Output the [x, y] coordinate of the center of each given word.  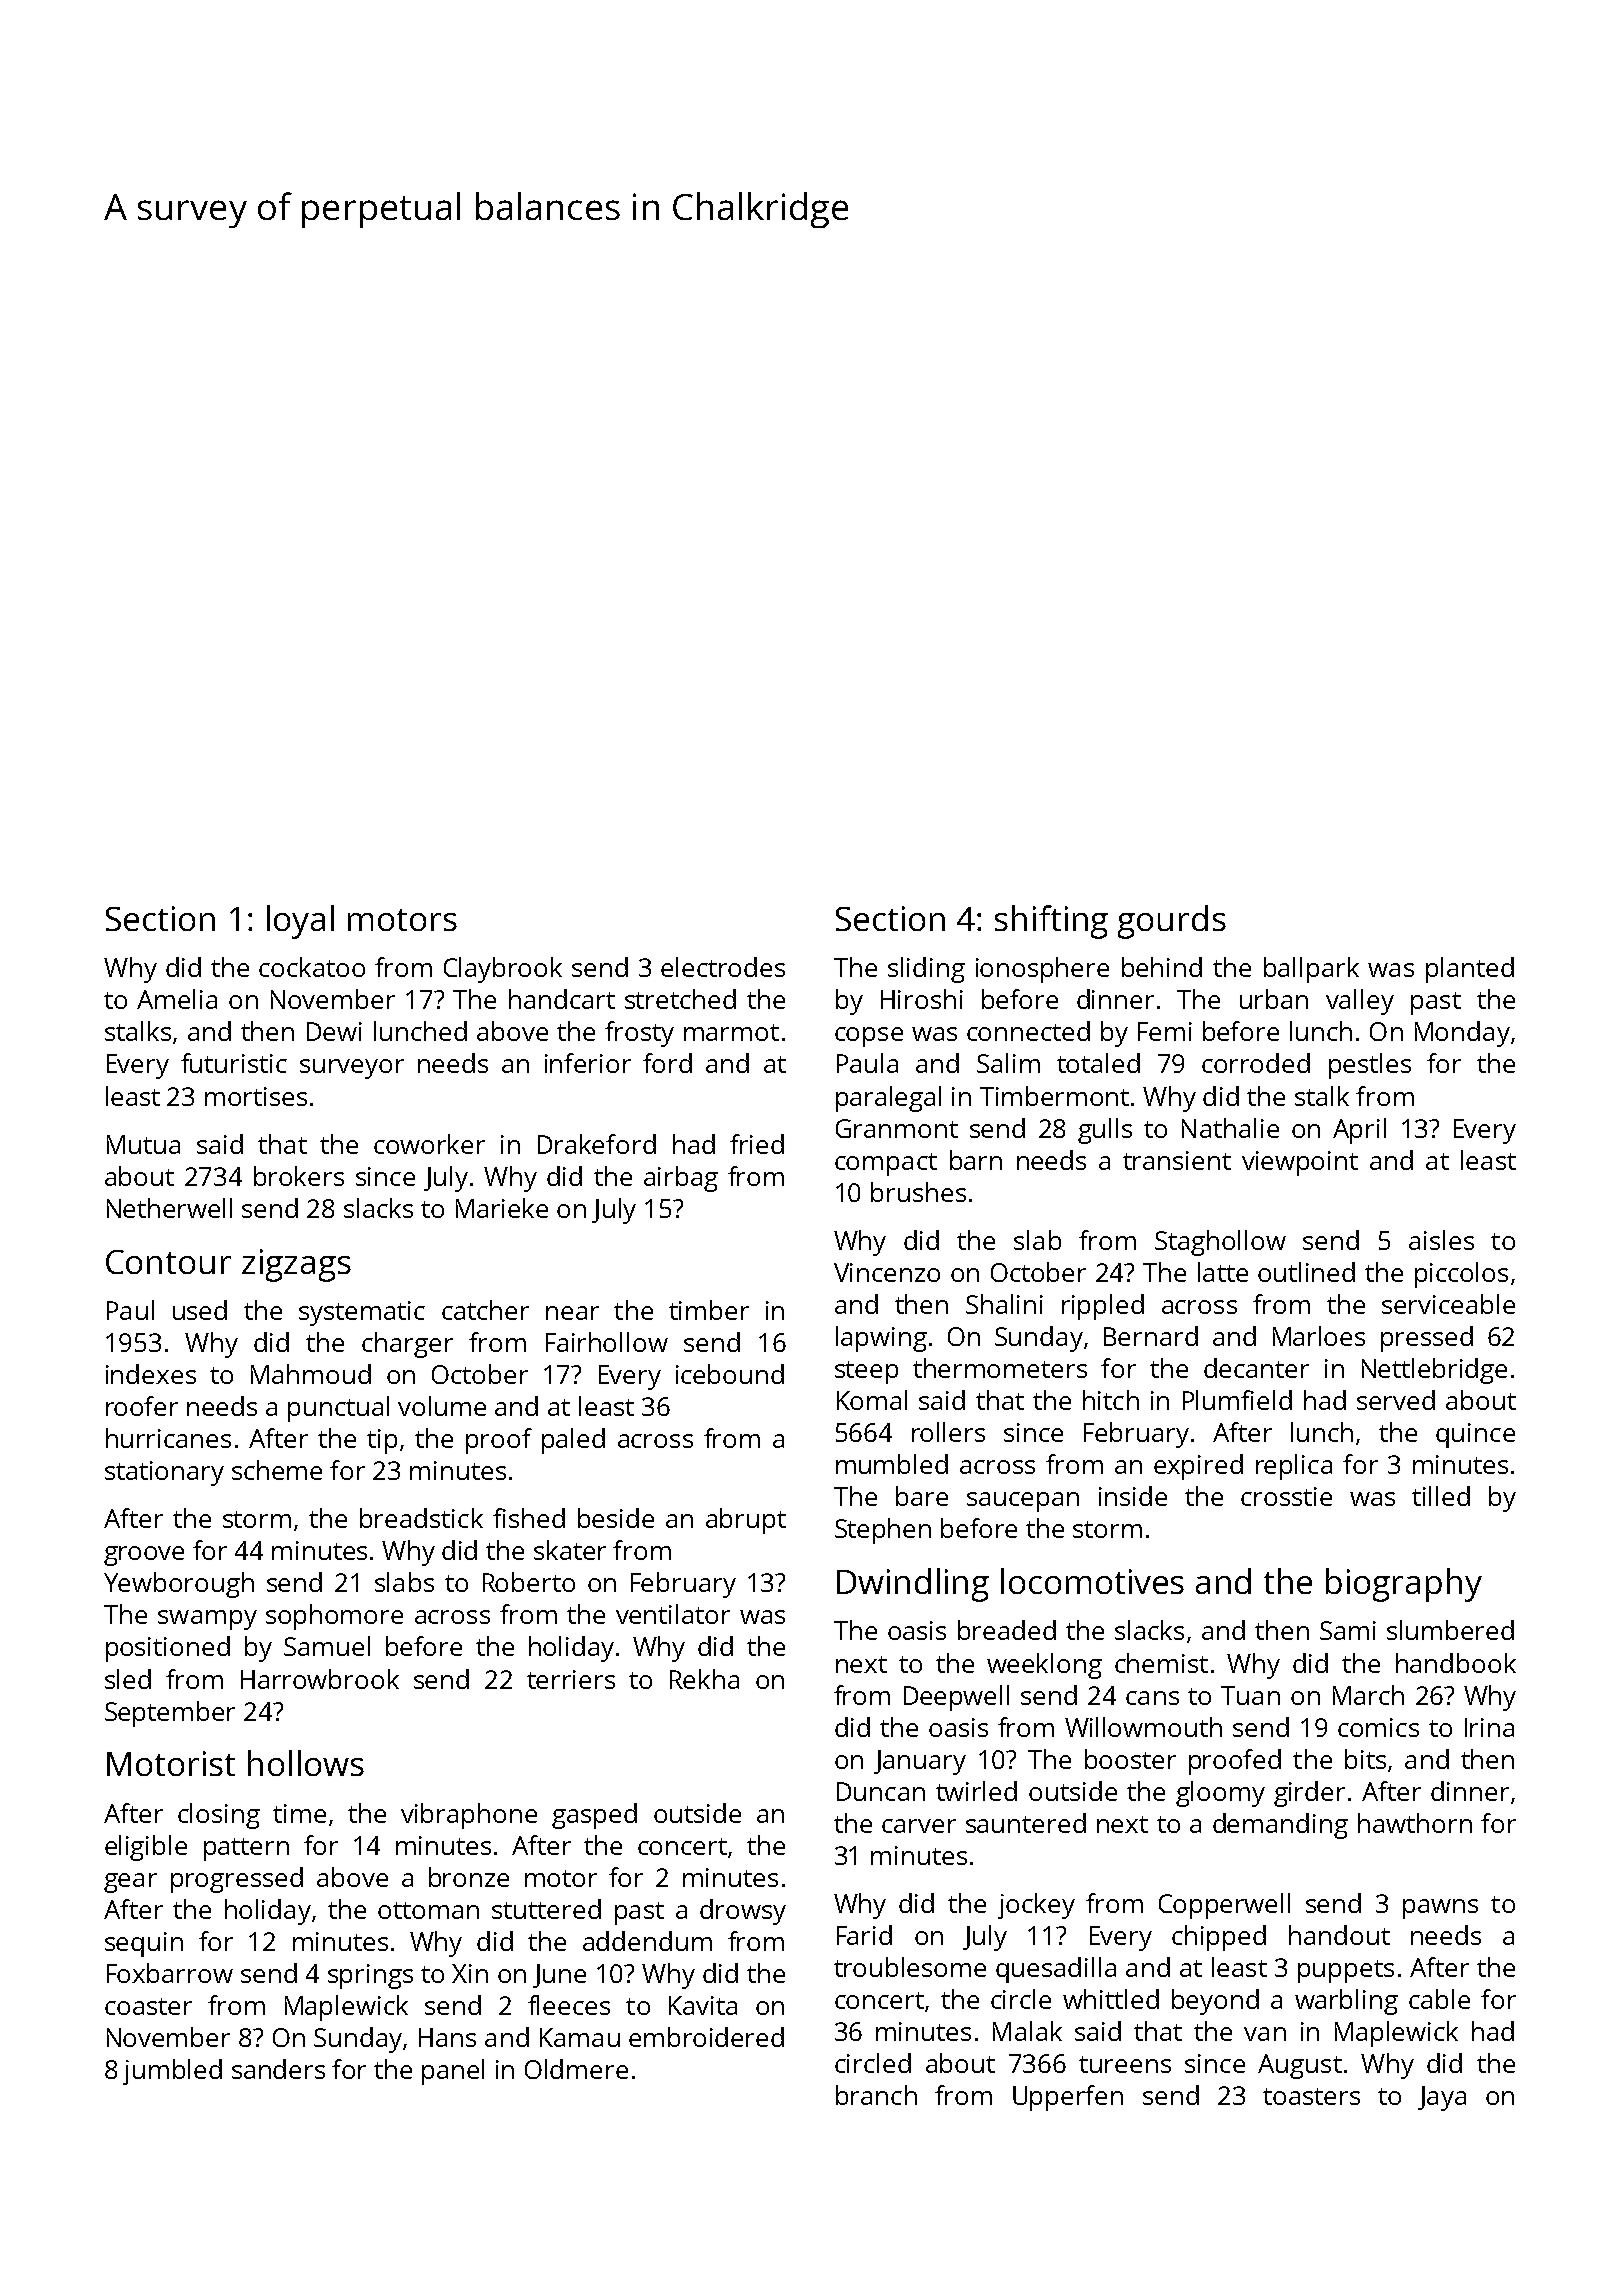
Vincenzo [887, 1272]
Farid [864, 1935]
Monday [1462, 1034]
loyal [300, 922]
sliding [926, 970]
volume [442, 1406]
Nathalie [1230, 1128]
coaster [148, 2006]
